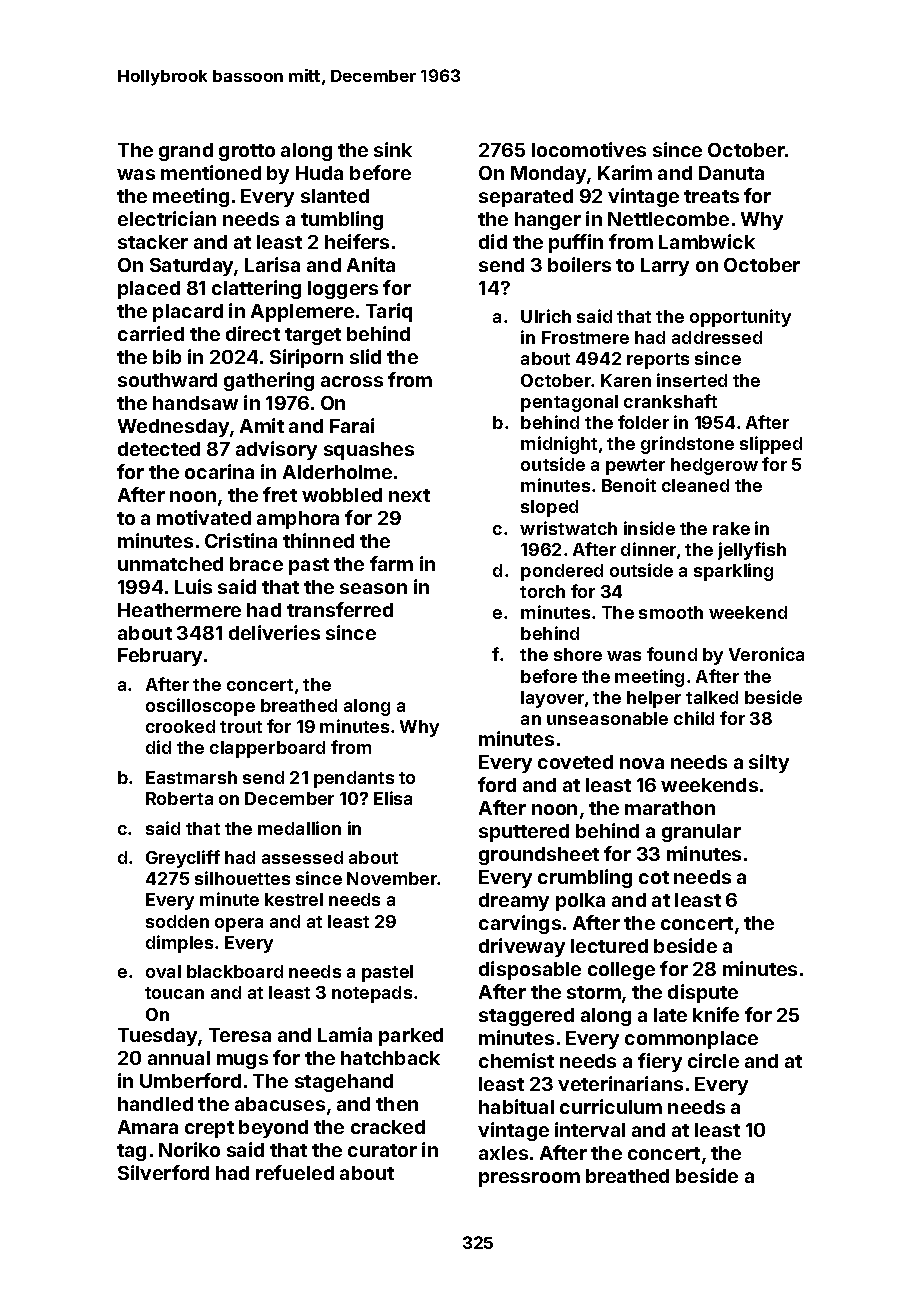  What do you see at coordinates (340, 609) in the image?
I see `transferred` at bounding box center [340, 609].
